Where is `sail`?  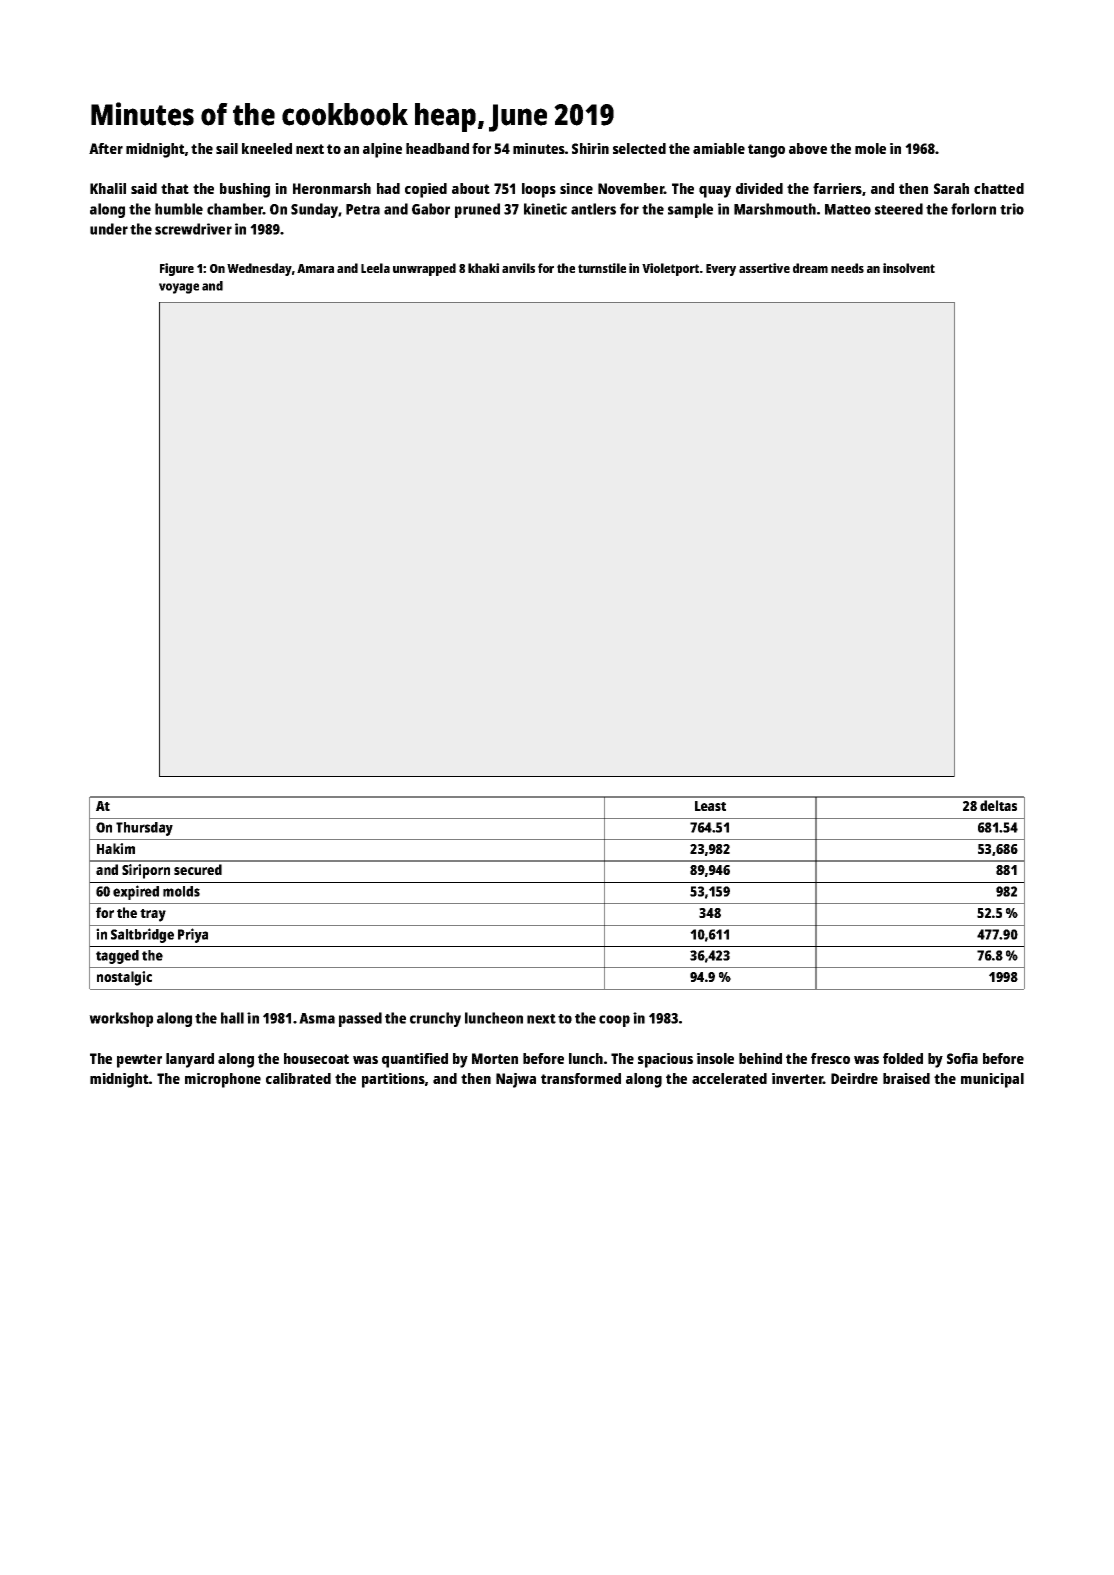
sail is located at coordinates (227, 148).
